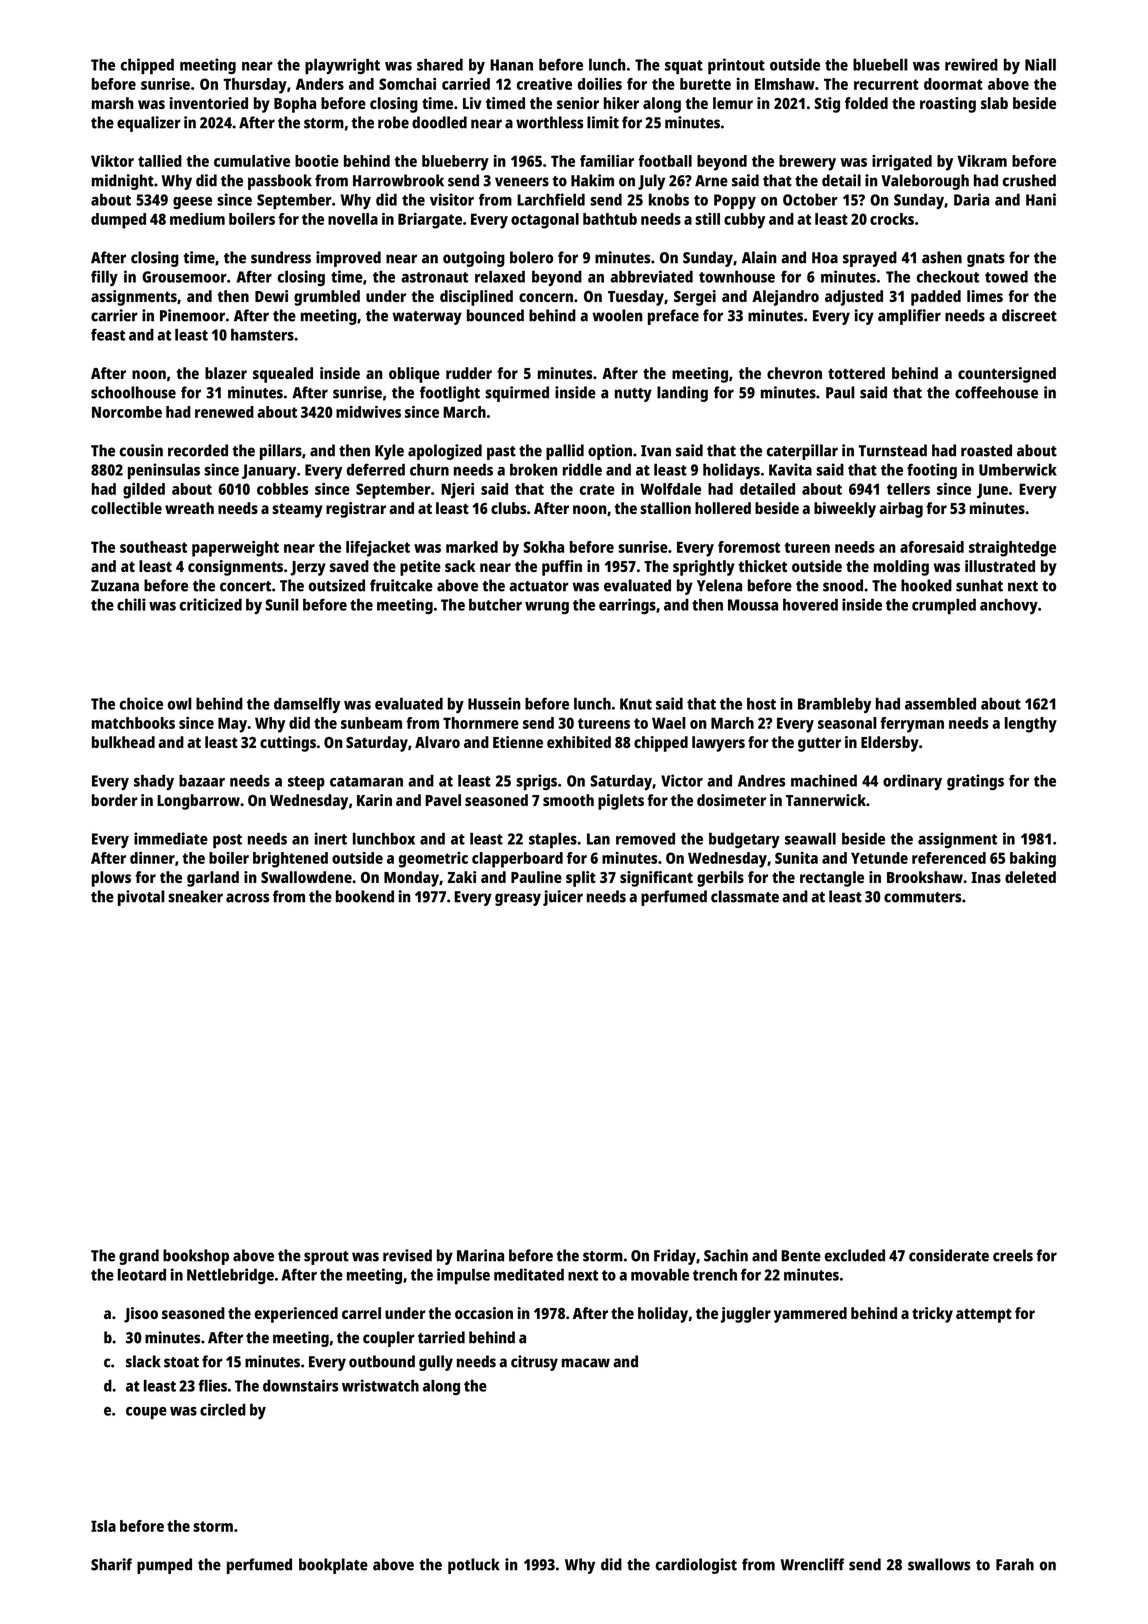  What do you see at coordinates (726, 1255) in the page?
I see `Sachin` at bounding box center [726, 1255].
